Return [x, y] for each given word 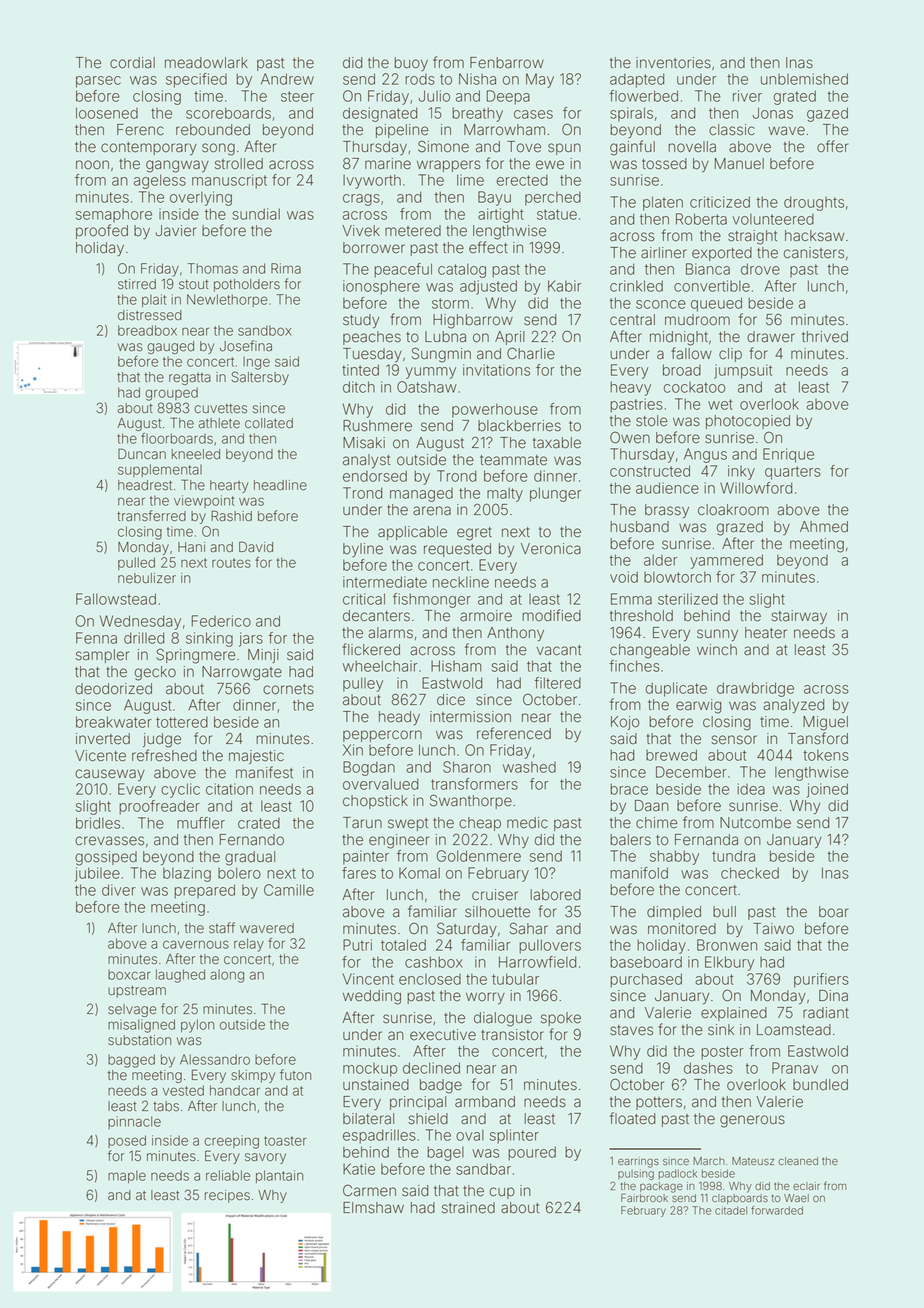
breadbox [147, 330]
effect [488, 247]
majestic [256, 757]
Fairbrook [644, 1197]
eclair [806, 1186]
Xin [353, 750]
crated [259, 823]
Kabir [564, 286]
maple [127, 1176]
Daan [652, 806]
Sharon [467, 767]
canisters [814, 253]
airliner [664, 253]
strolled [239, 164]
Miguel [825, 723]
